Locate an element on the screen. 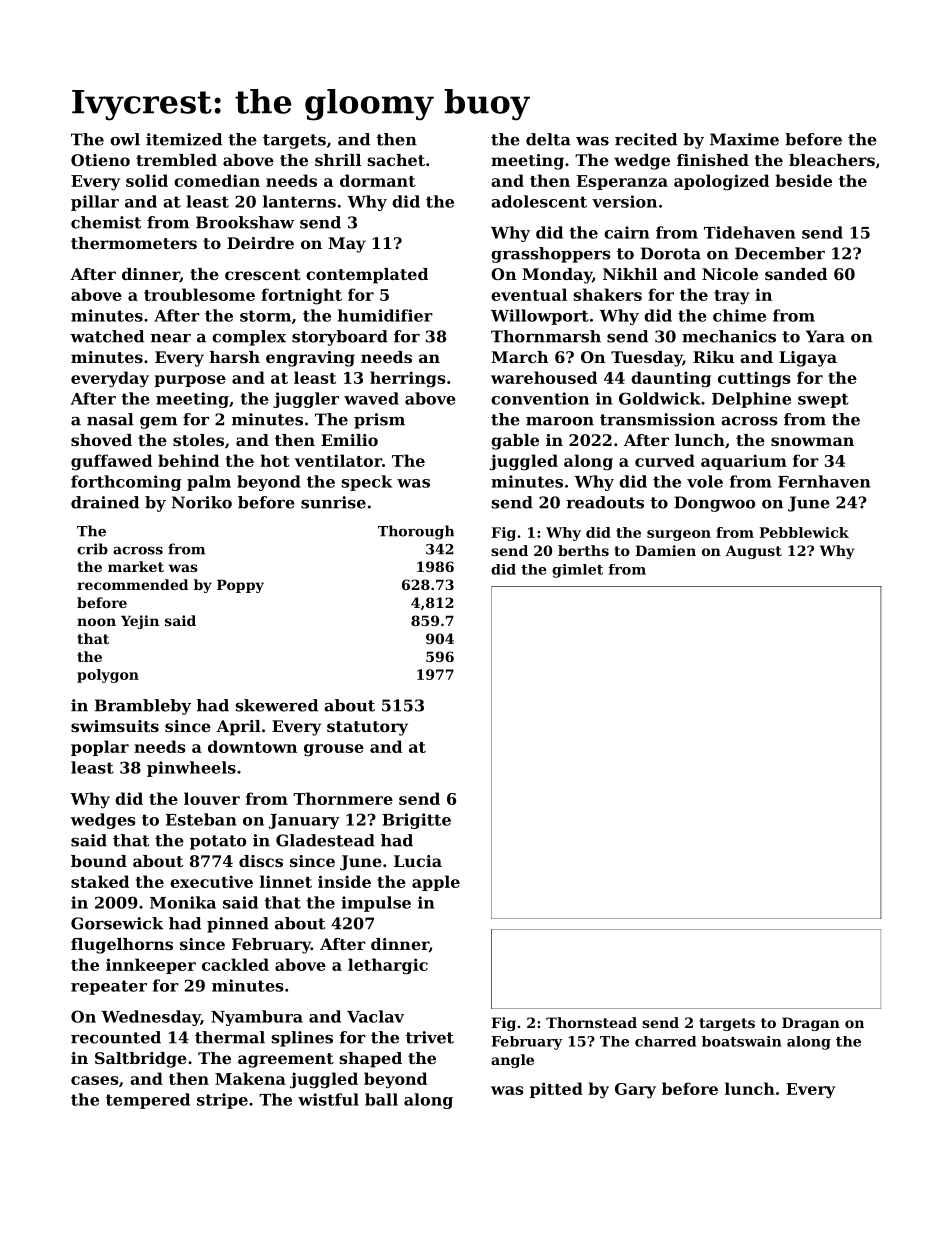 The image size is (952, 1233). Thornstead is located at coordinates (591, 1022).
